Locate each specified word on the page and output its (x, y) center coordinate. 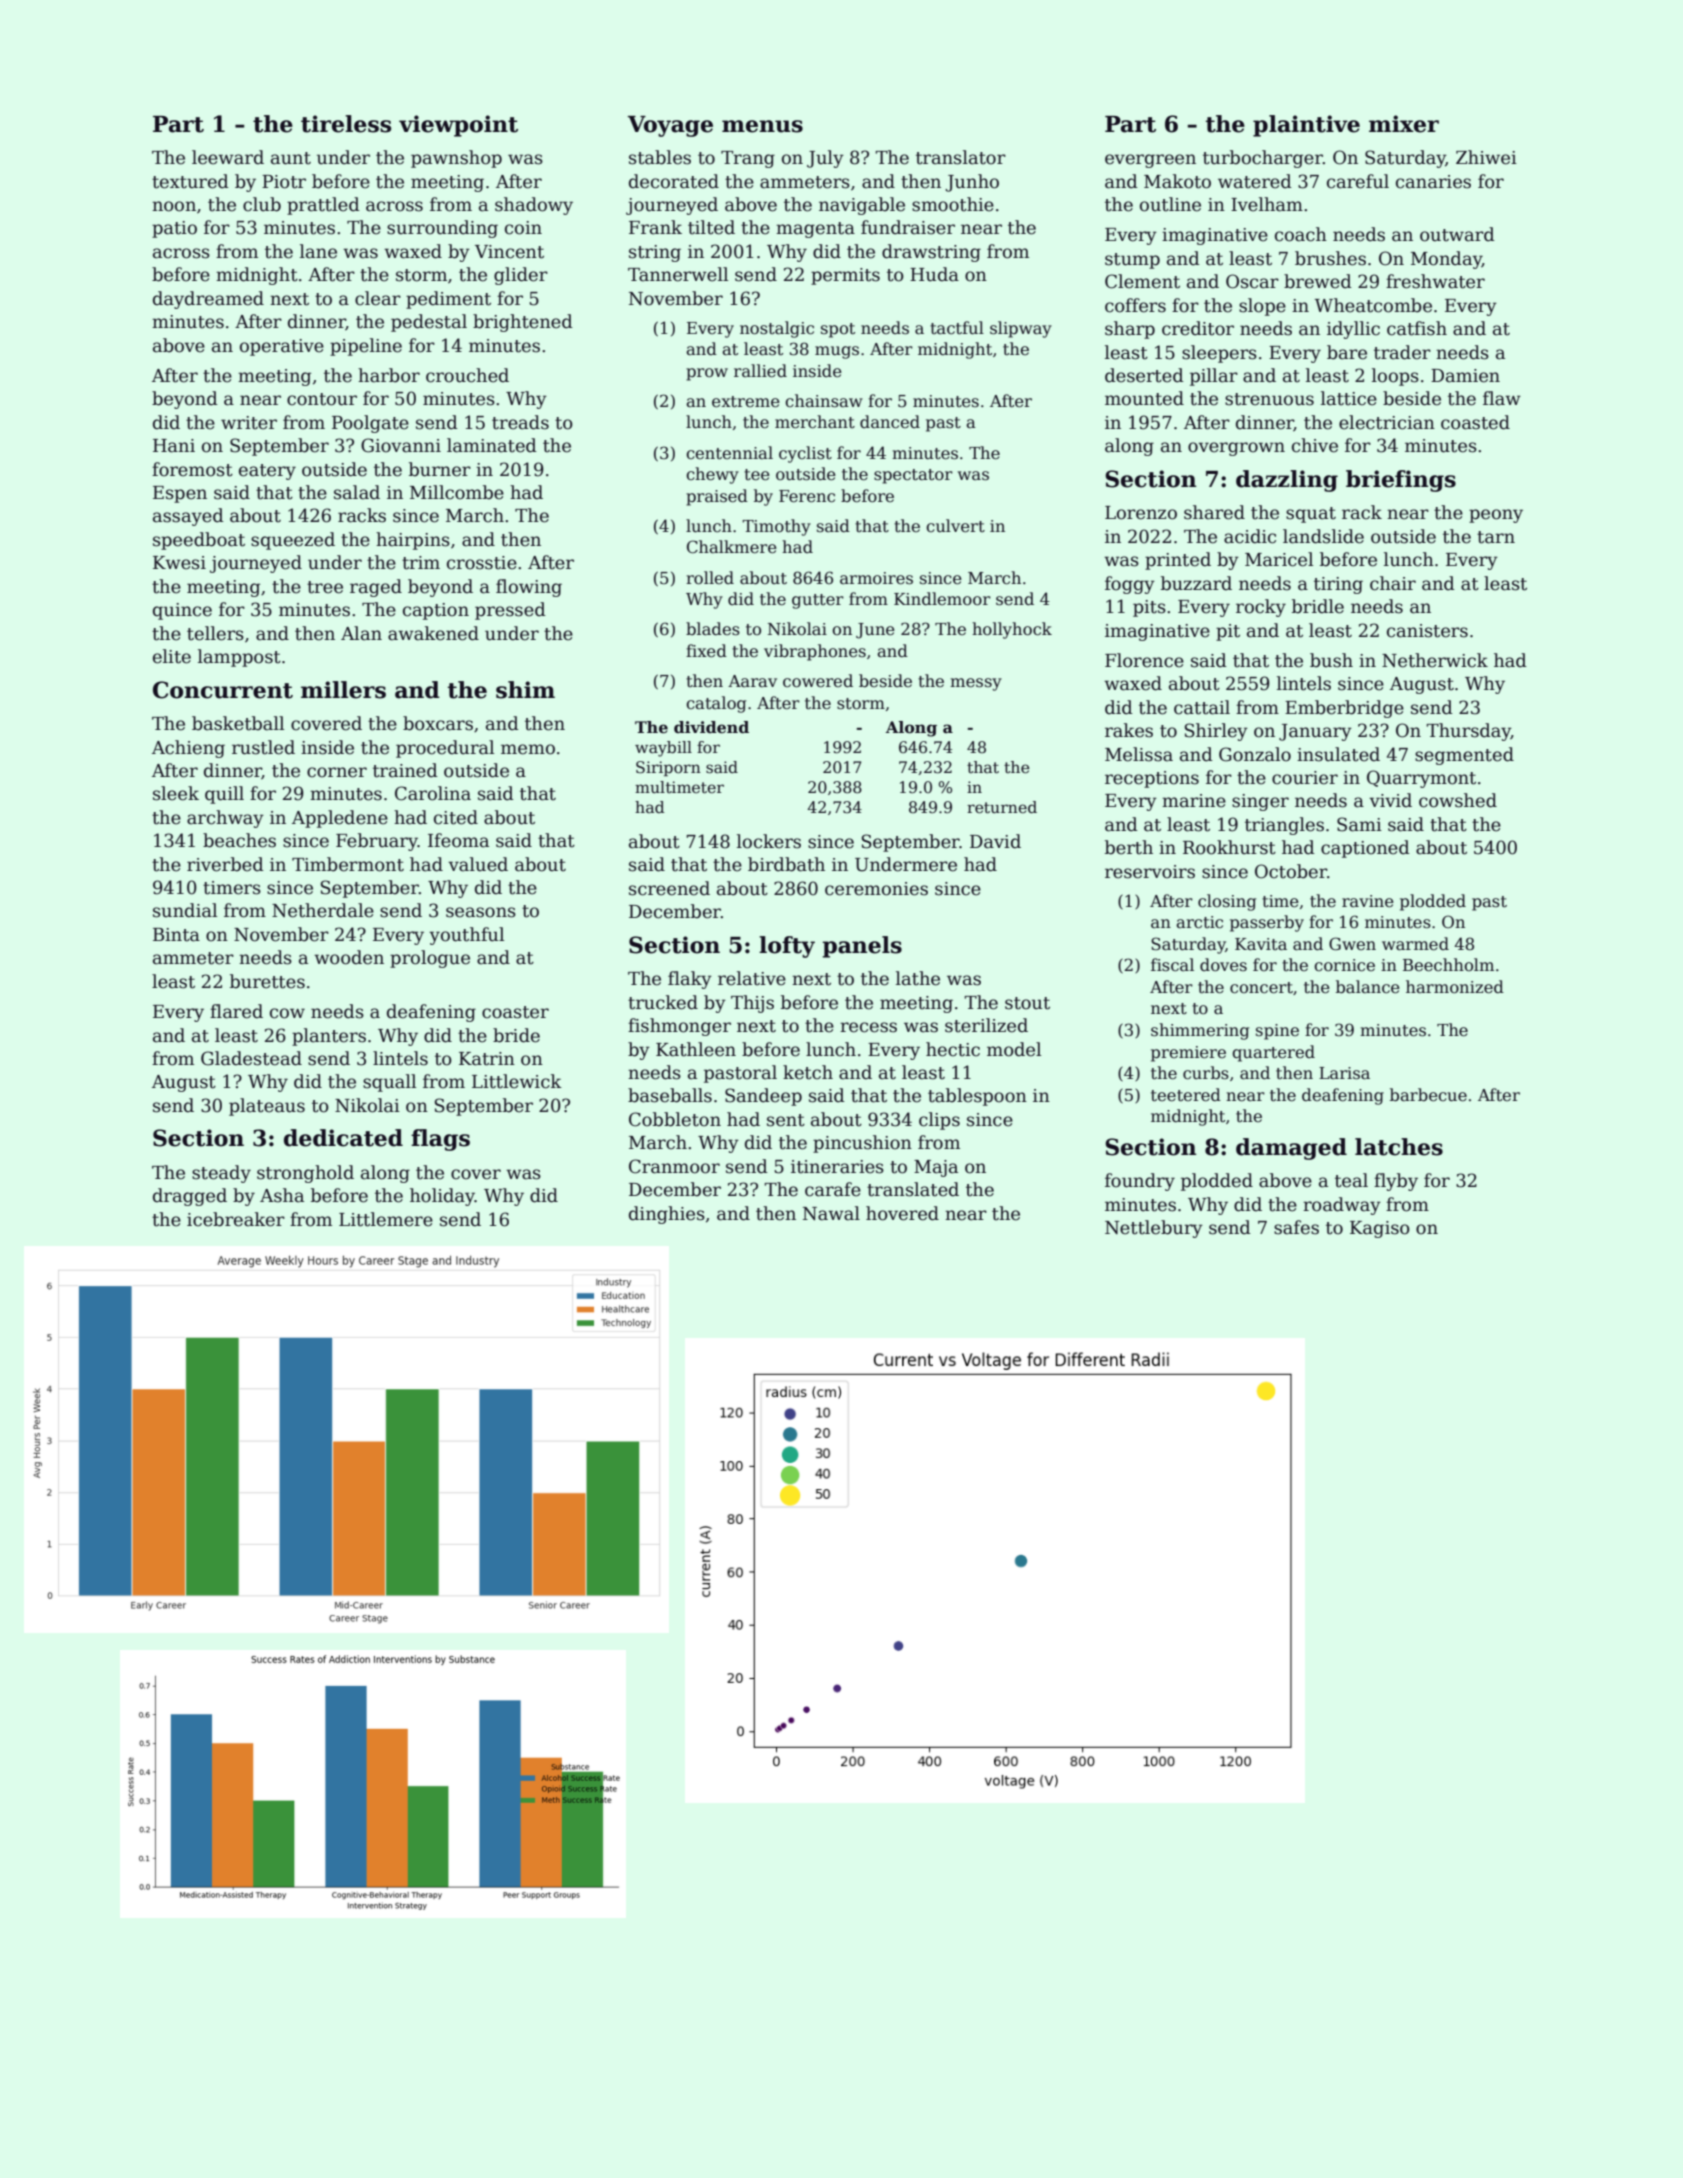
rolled (710, 578)
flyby (1396, 1182)
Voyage (670, 126)
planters (329, 1037)
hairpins (413, 541)
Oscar (1252, 281)
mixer (1404, 124)
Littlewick (517, 1081)
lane (318, 251)
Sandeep (763, 1097)
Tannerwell (678, 274)
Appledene (340, 819)
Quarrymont (1421, 779)
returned (1002, 807)
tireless (346, 124)
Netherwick (1435, 660)
